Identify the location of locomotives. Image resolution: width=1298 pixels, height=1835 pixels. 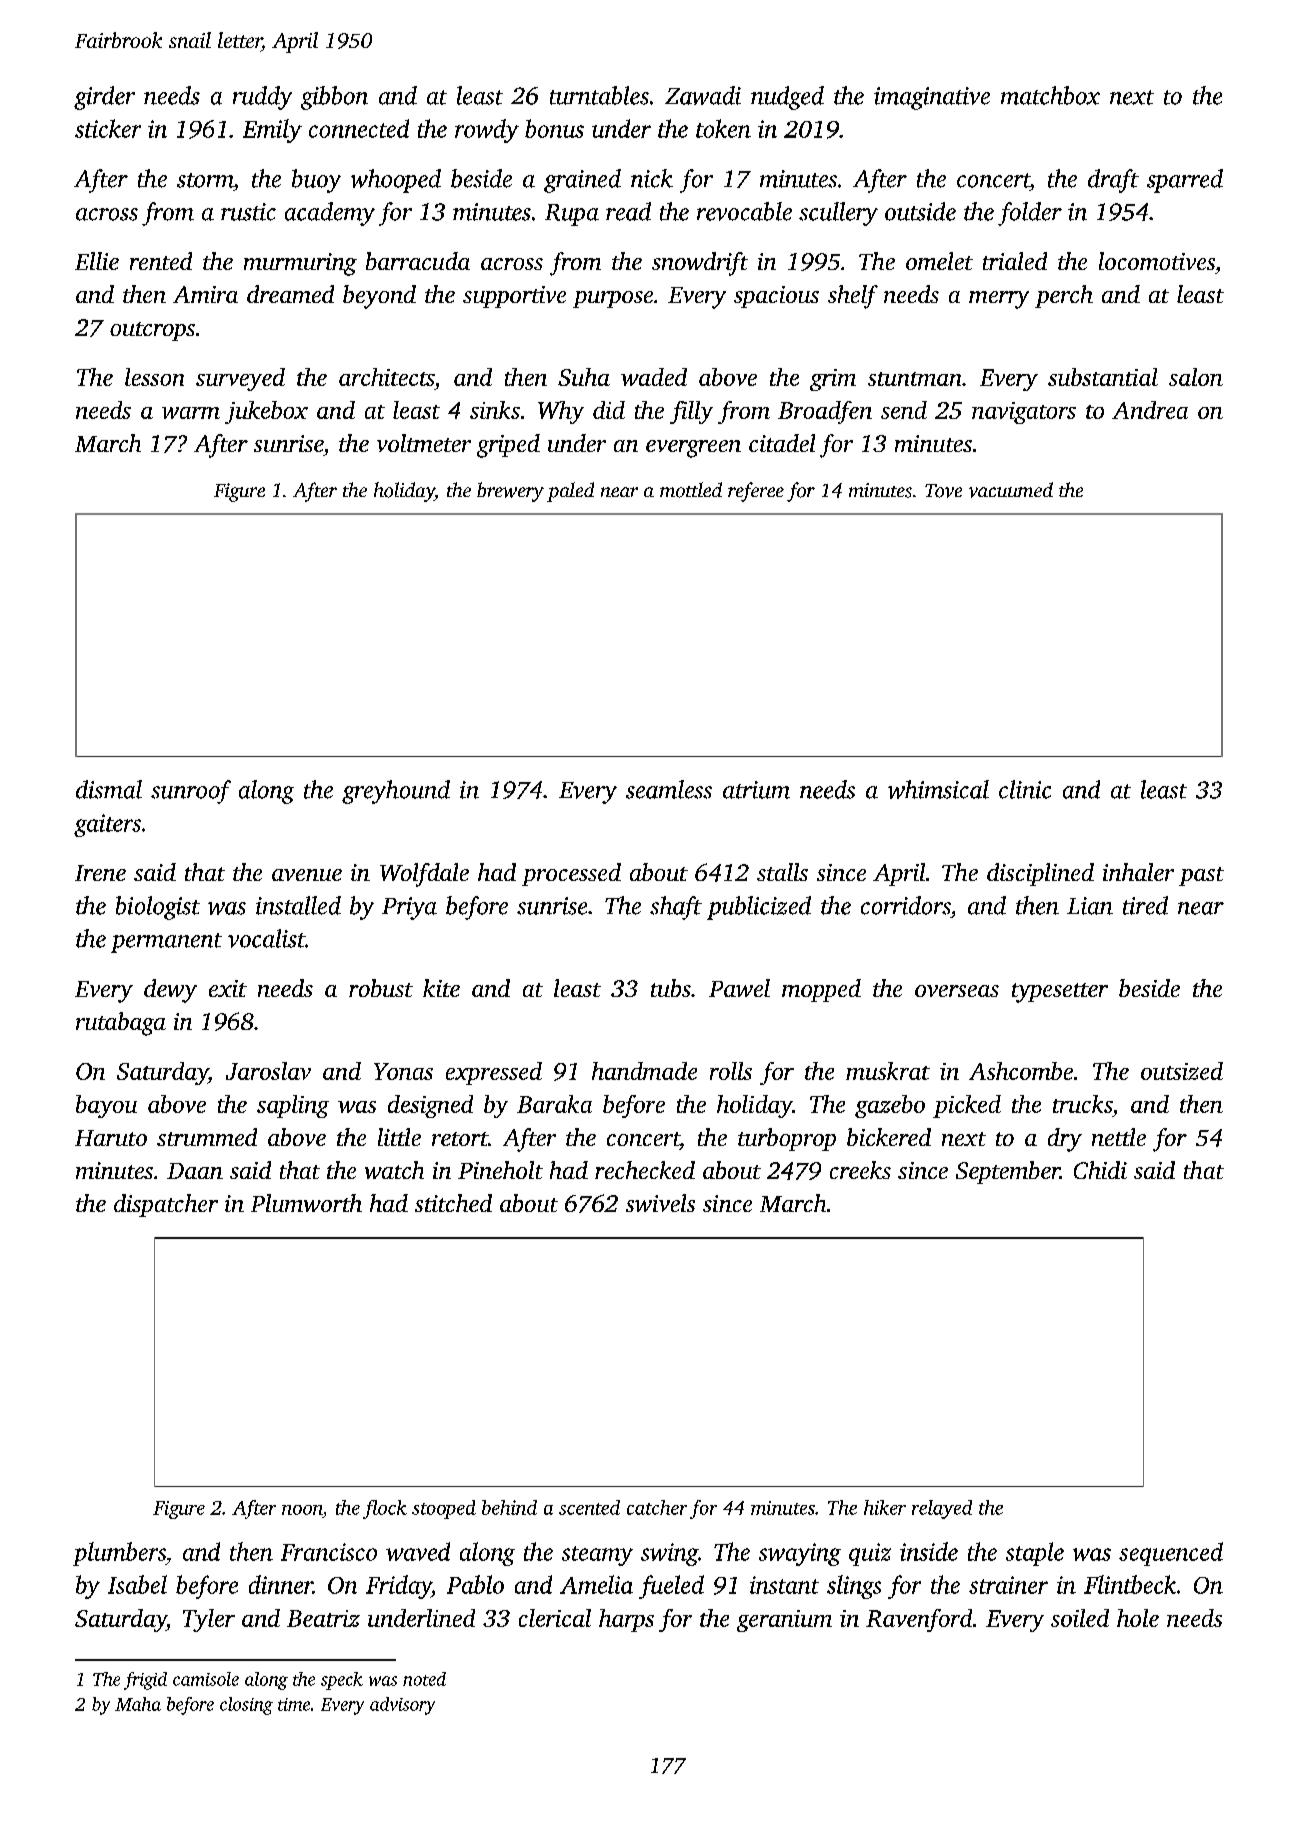
(1157, 261).
